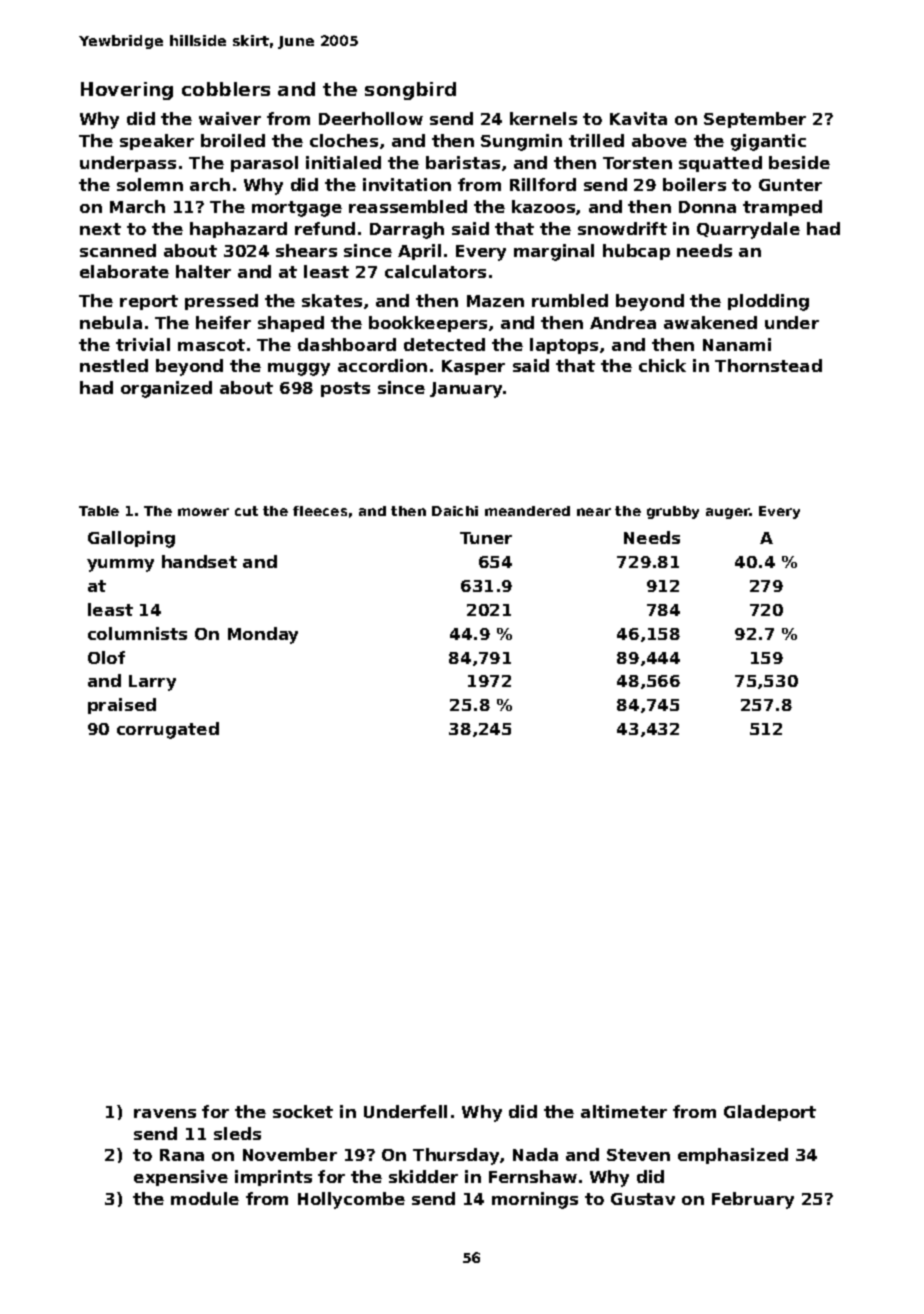 The image size is (924, 1314). Describe the element at coordinates (473, 367) in the screenshot. I see `Kasper` at that location.
